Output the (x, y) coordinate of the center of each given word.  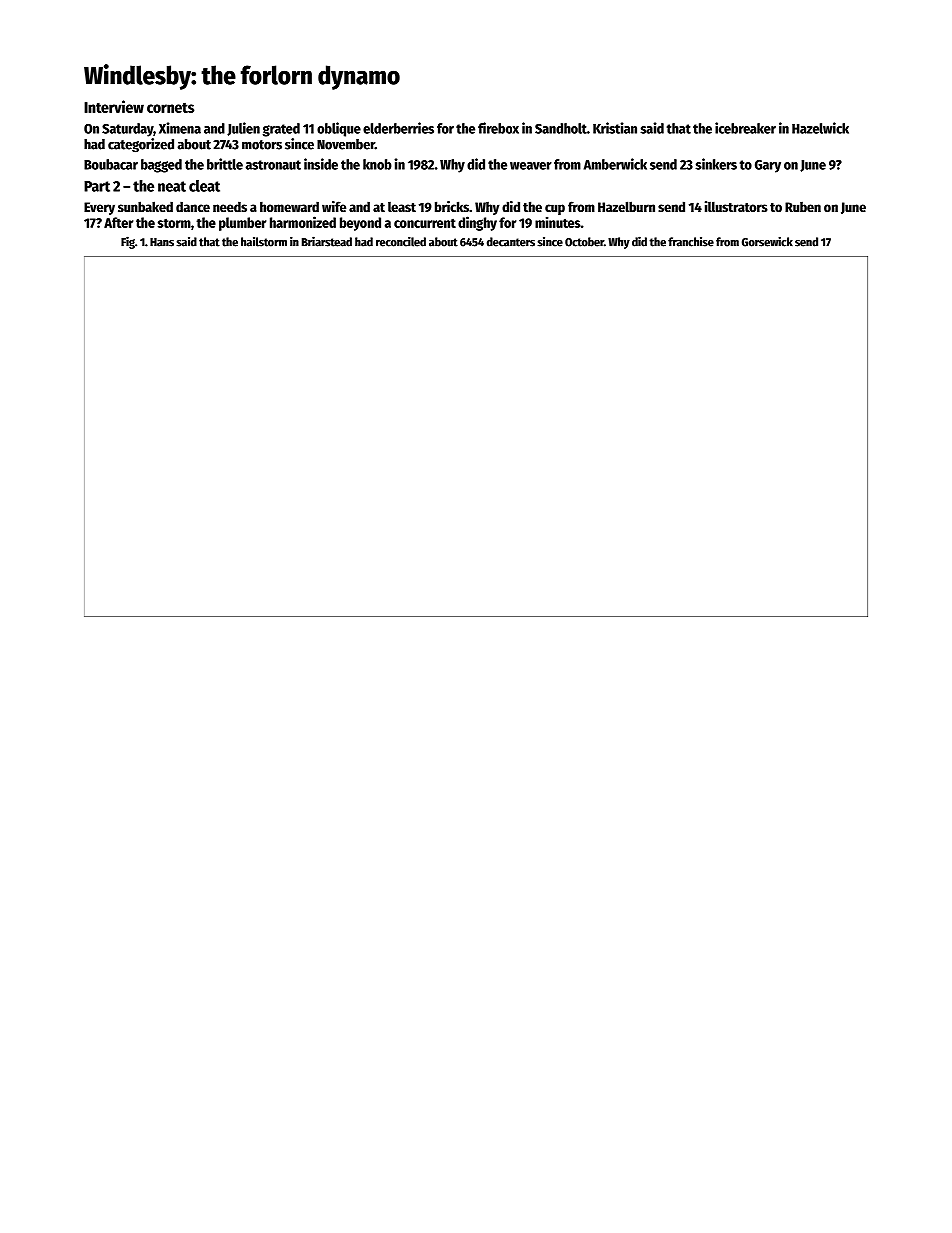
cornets (170, 108)
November (346, 144)
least (402, 206)
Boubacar (111, 164)
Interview (114, 106)
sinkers (716, 164)
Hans (162, 242)
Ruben (803, 207)
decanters (511, 242)
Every (99, 208)
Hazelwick (820, 128)
